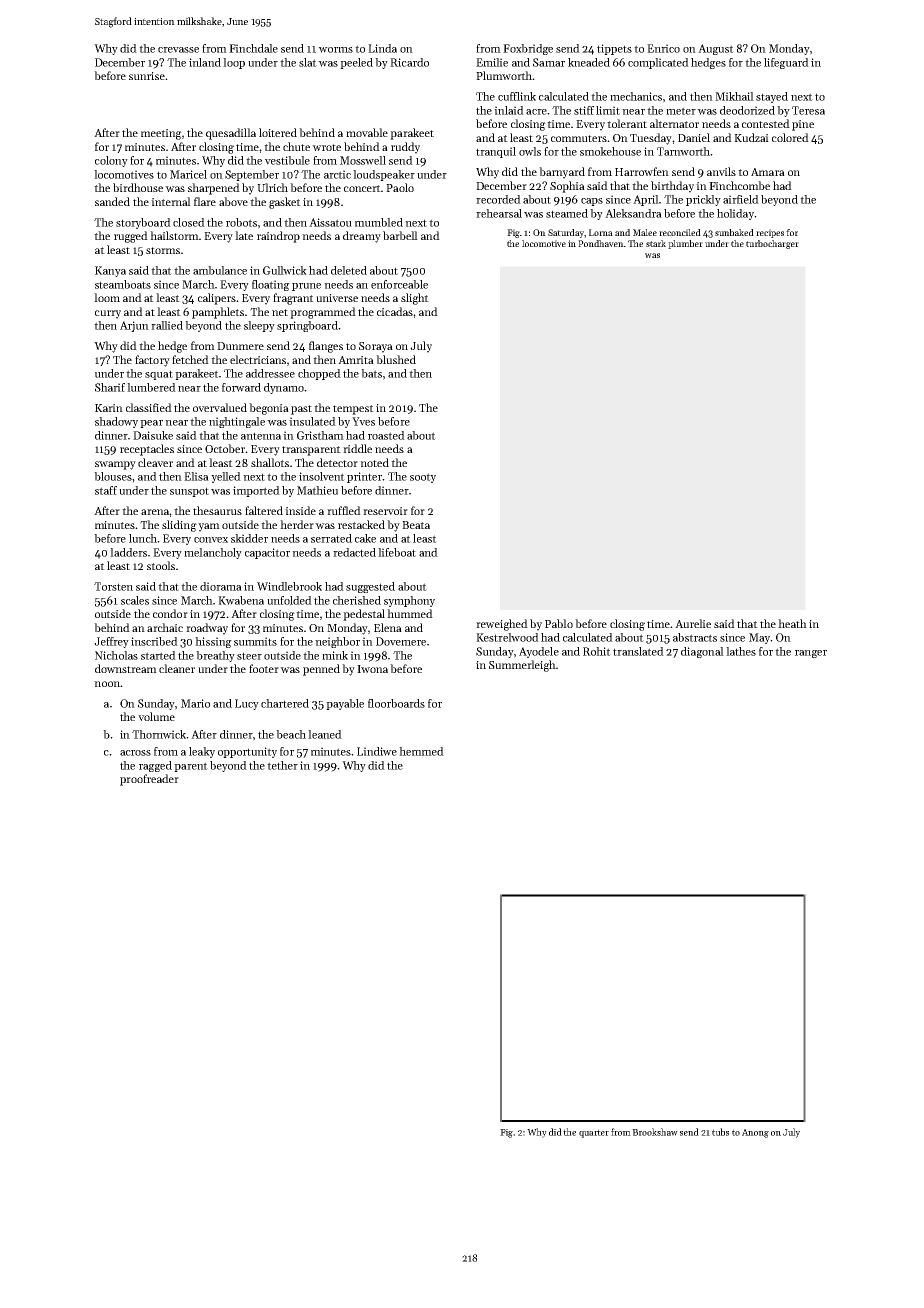 The width and height of the page is (924, 1308). What do you see at coordinates (149, 780) in the page?
I see `proofreader` at bounding box center [149, 780].
